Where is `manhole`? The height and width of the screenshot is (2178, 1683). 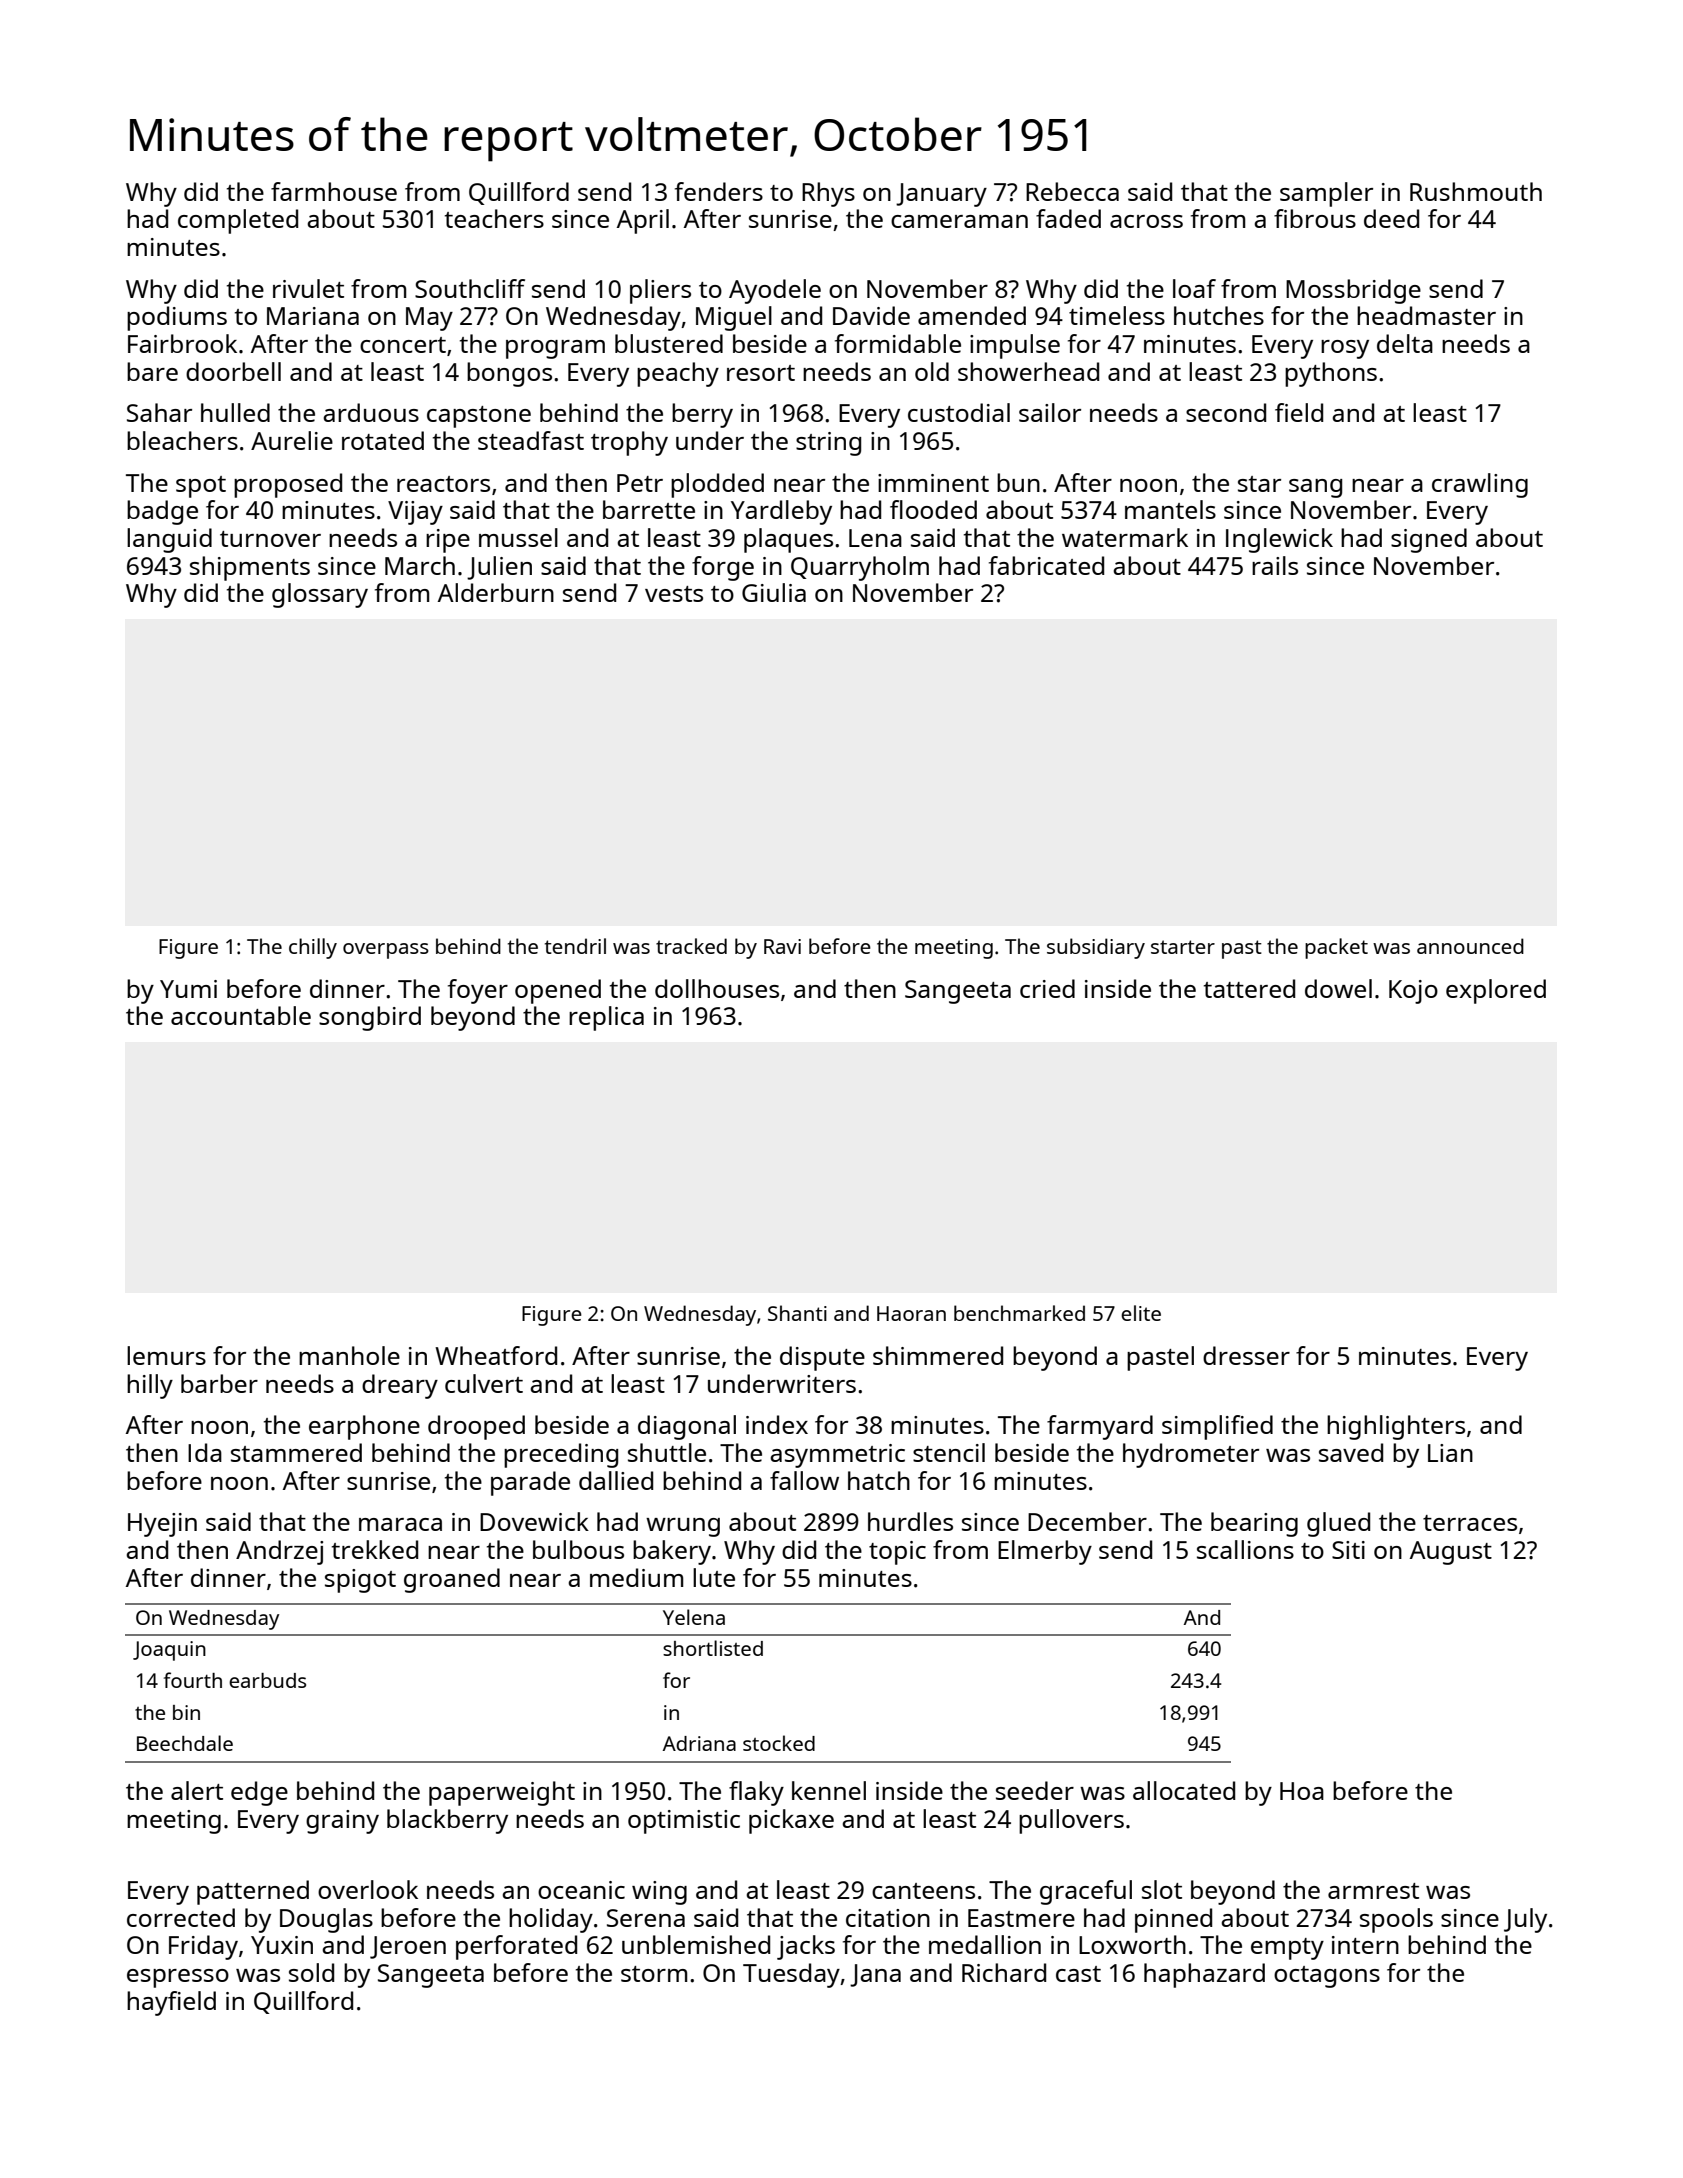
manhole is located at coordinates (349, 1355).
